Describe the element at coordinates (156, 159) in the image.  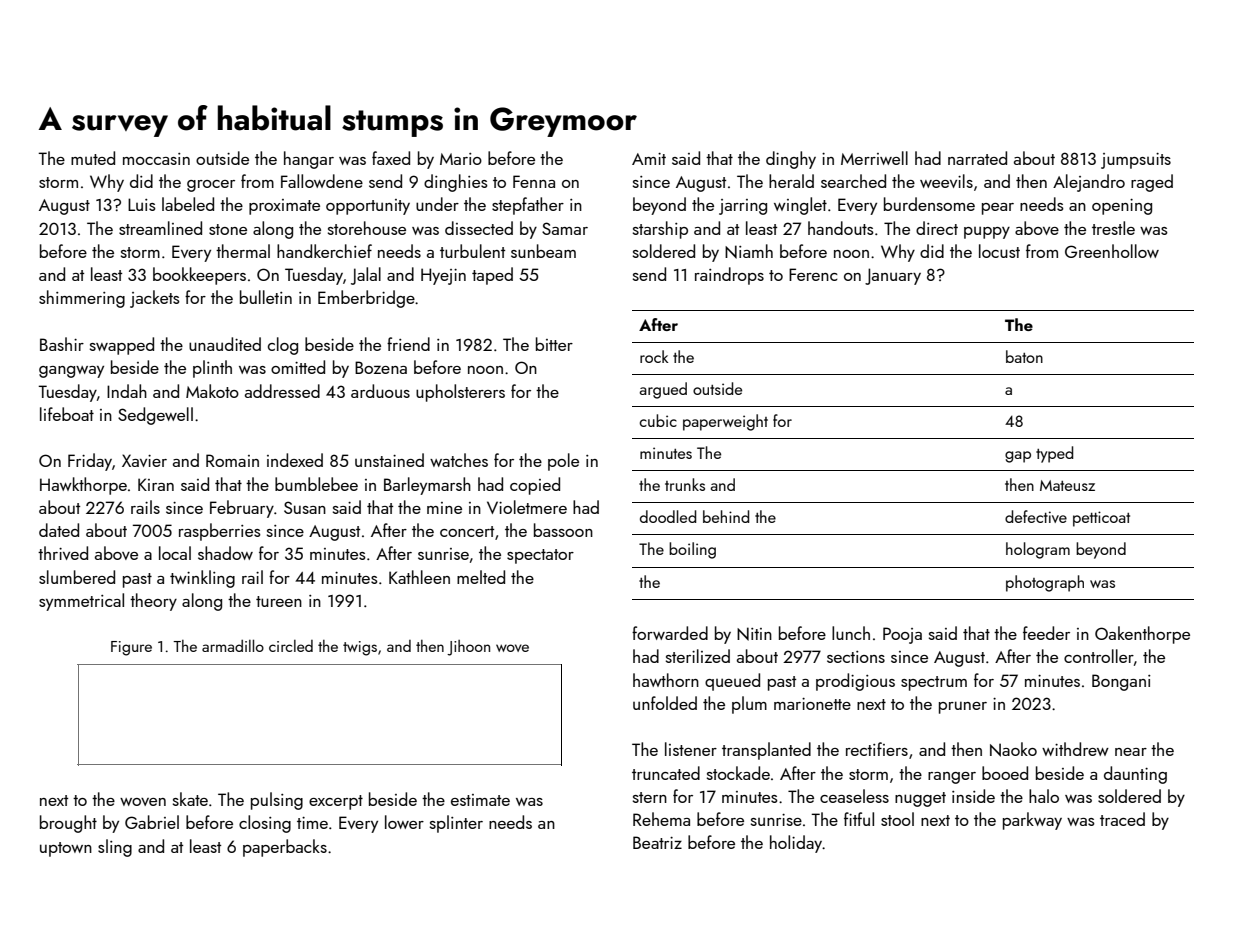
I see `moccasin` at that location.
